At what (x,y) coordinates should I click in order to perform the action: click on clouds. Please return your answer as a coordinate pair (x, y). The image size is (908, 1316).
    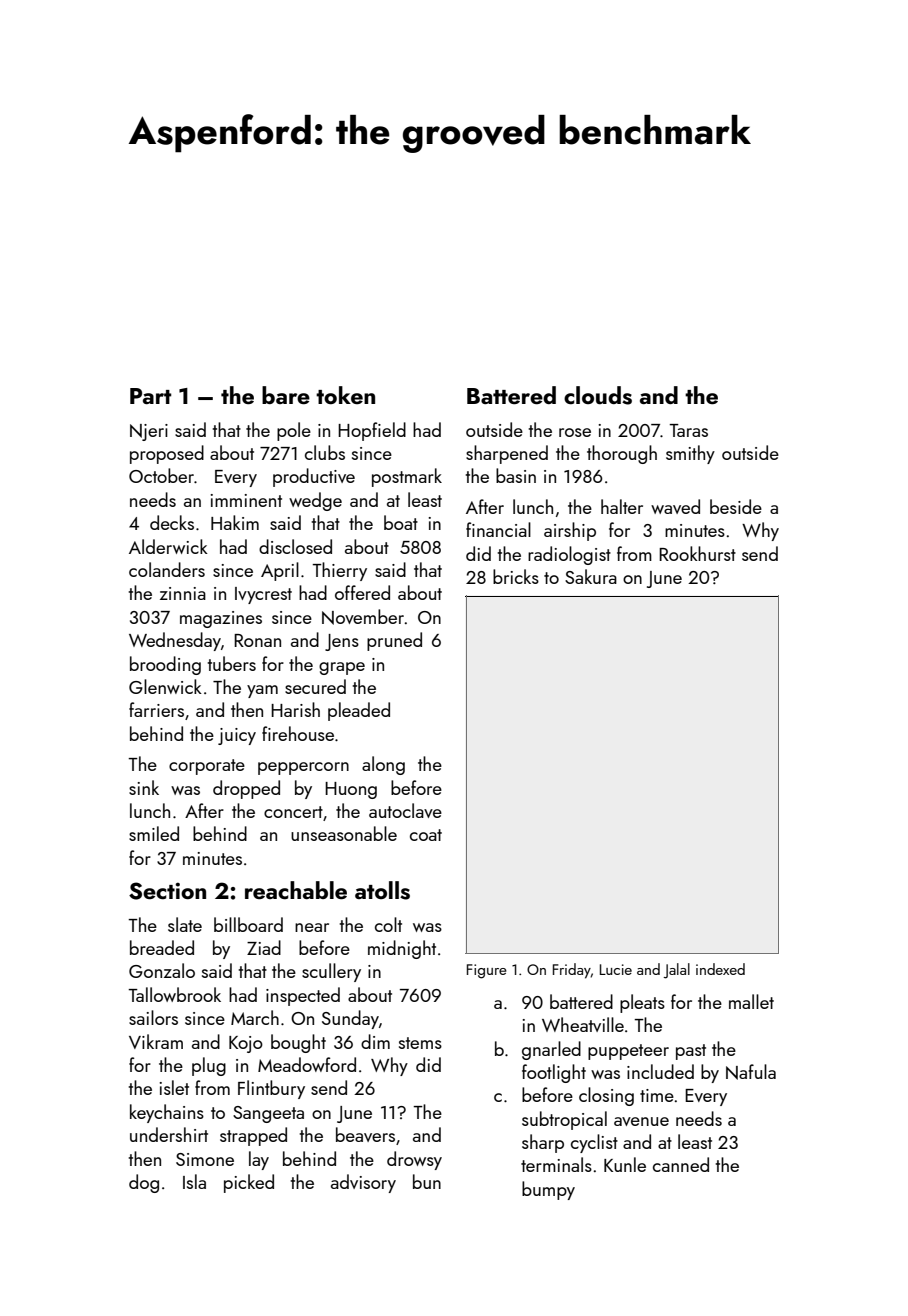
    Looking at the image, I should click on (598, 395).
